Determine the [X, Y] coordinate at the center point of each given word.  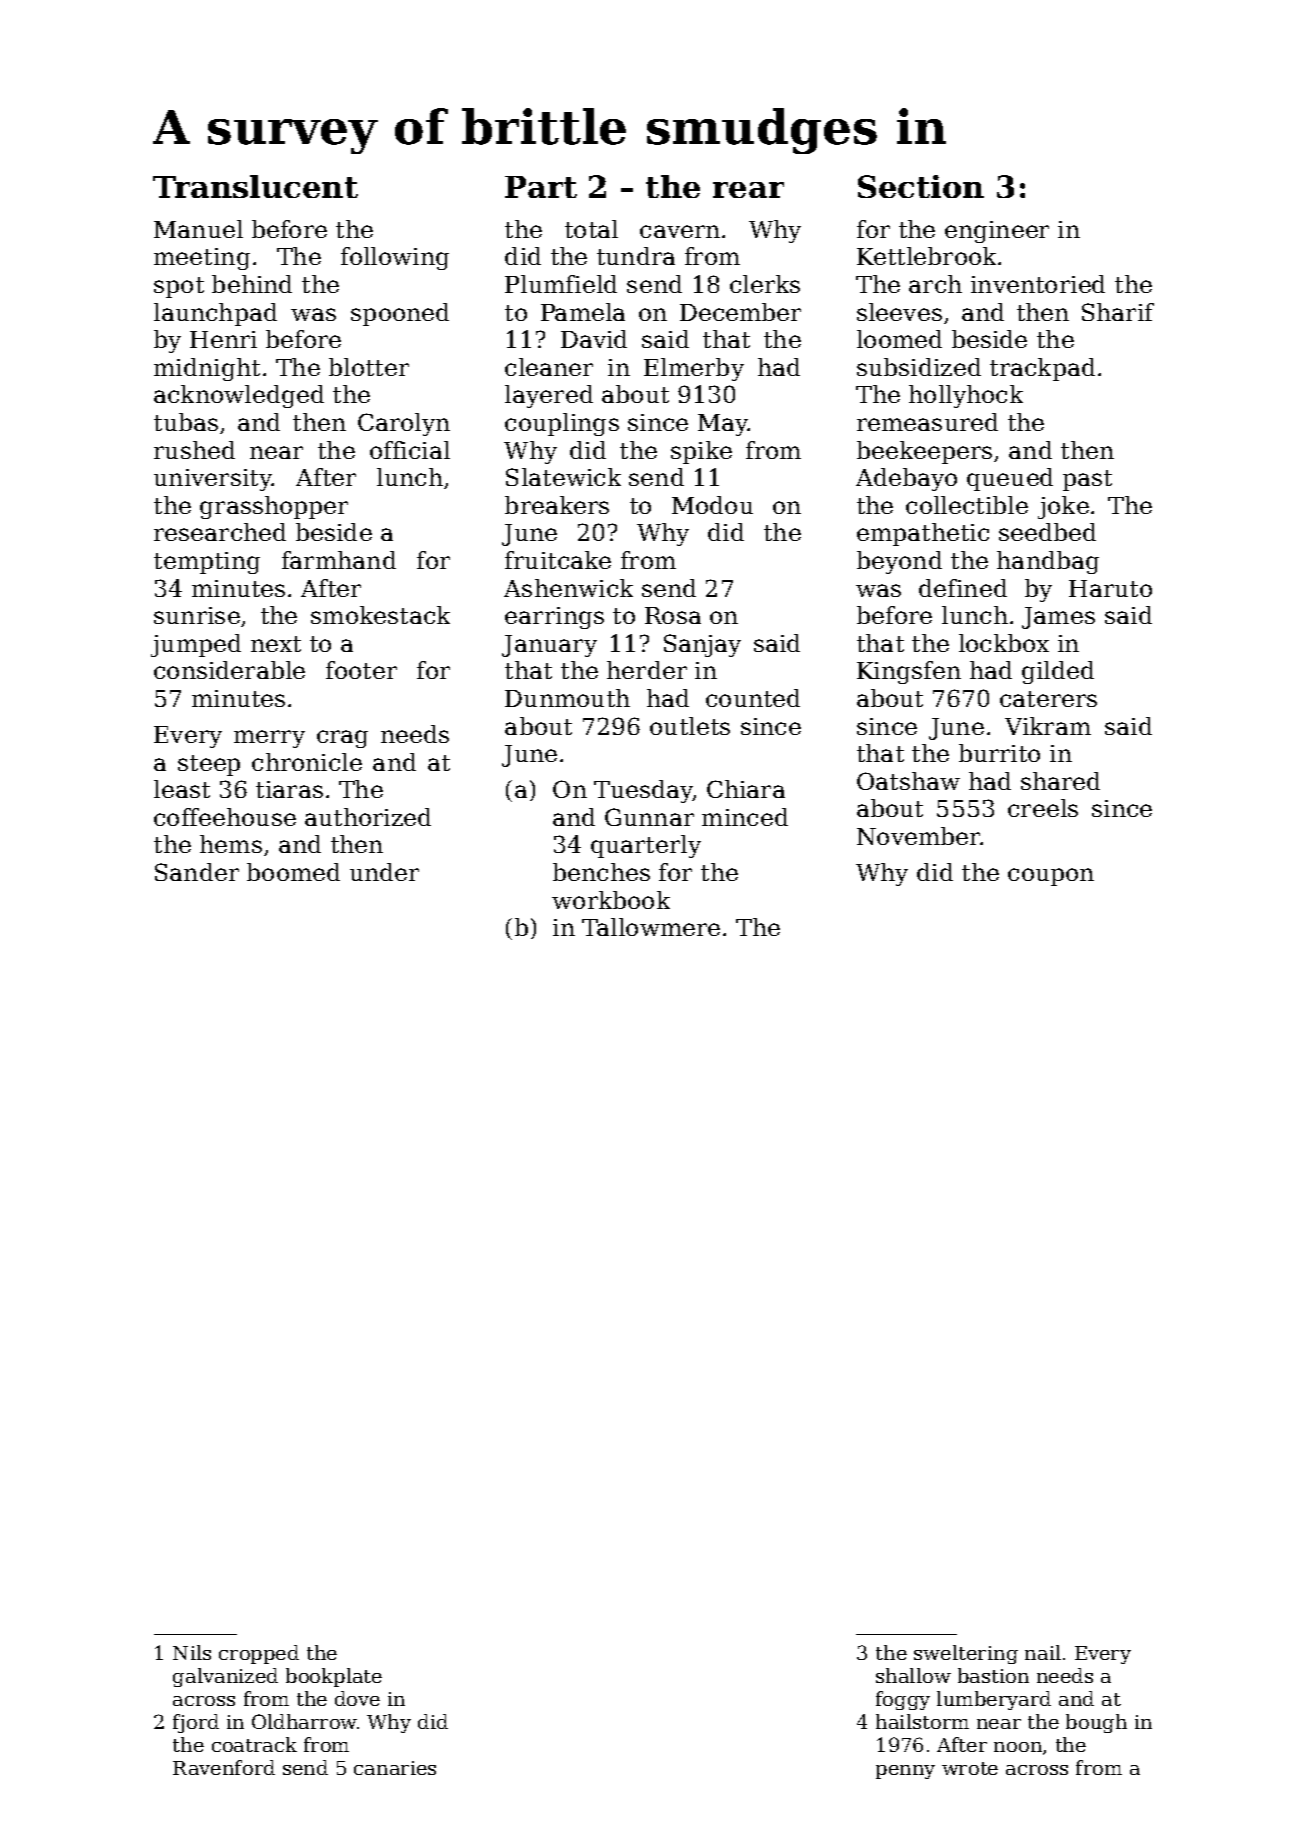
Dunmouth [567, 698]
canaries [395, 1768]
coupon [1051, 877]
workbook [611, 900]
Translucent [255, 186]
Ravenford [224, 1767]
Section [921, 186]
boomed [293, 872]
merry [269, 739]
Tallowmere [651, 927]
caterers [1048, 699]
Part [541, 187]
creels [1043, 808]
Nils [192, 1652]
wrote [970, 1768]
